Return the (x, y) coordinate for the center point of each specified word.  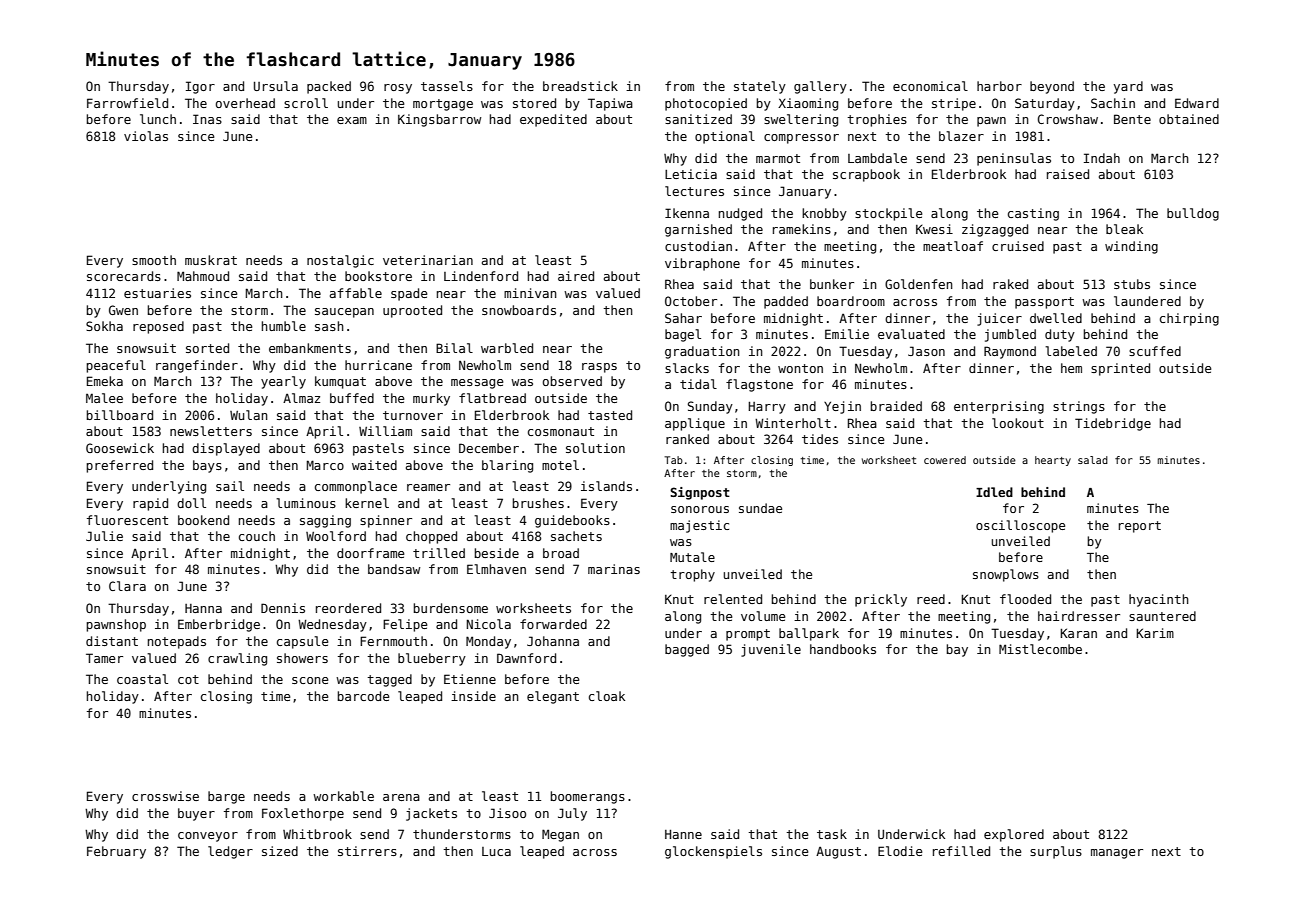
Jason (926, 351)
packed (329, 87)
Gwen (123, 310)
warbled (507, 348)
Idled (994, 492)
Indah (1102, 158)
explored (1014, 835)
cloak (607, 696)
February (116, 852)
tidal (698, 384)
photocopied (706, 104)
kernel (367, 503)
